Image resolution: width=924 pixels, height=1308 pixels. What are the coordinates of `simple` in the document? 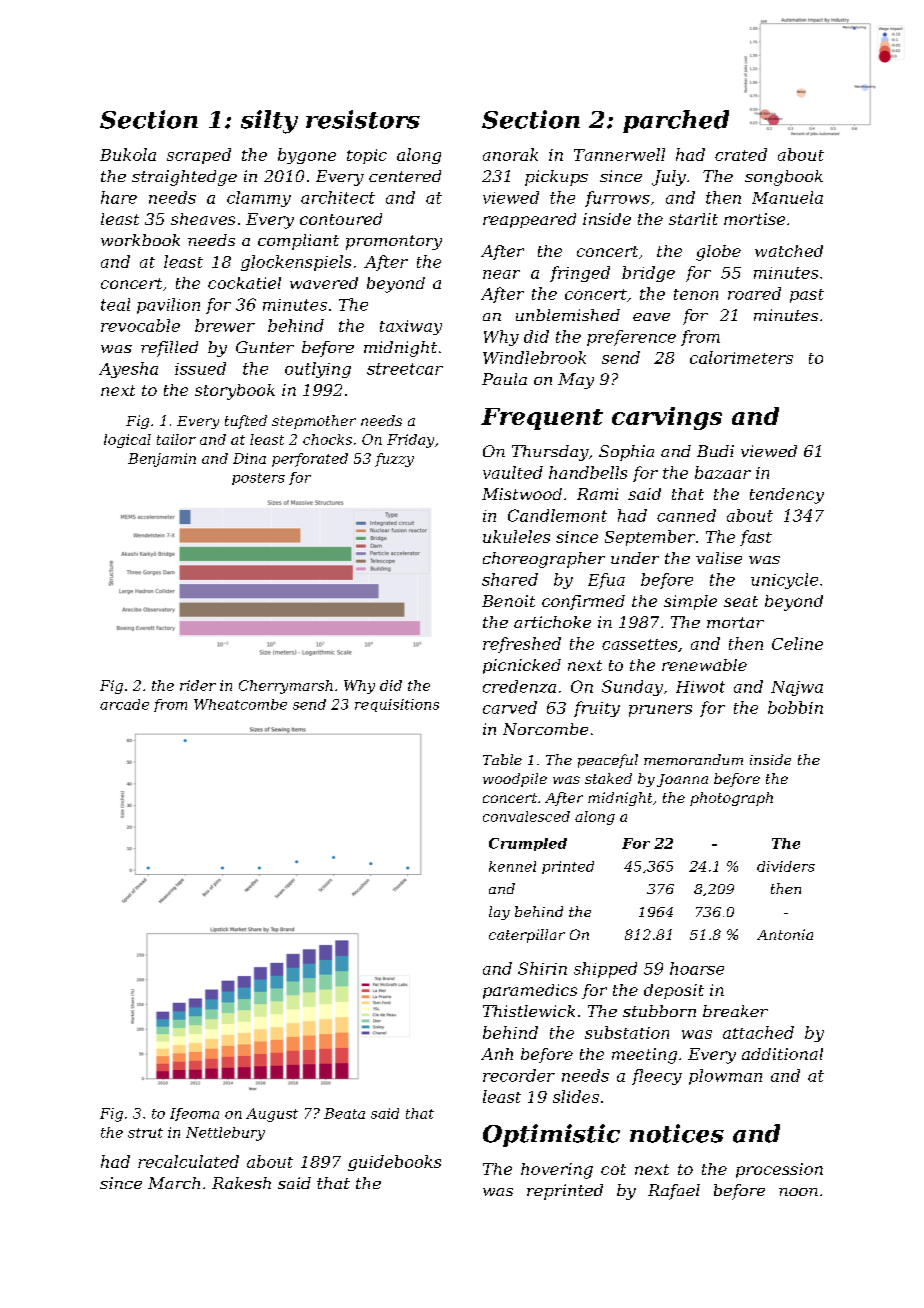 It's located at (690, 602).
